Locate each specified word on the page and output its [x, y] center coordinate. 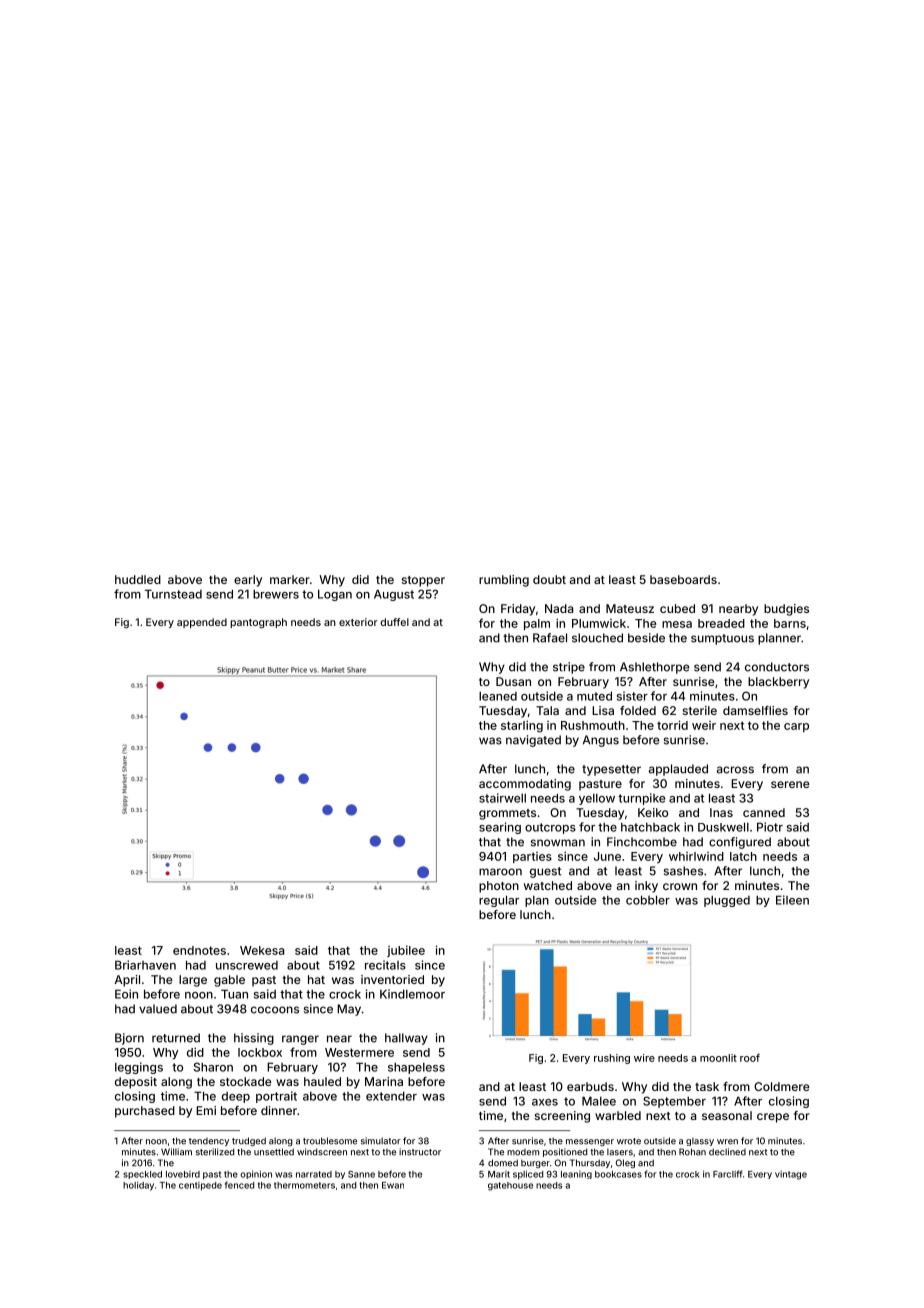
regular [499, 901]
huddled [138, 579]
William [176, 1152]
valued [158, 1009]
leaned [498, 696]
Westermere [359, 1052]
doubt [549, 579]
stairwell [502, 798]
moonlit [718, 1058]
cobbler [648, 900]
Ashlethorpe [654, 668]
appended [202, 623]
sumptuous [722, 639]
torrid [672, 725]
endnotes [199, 950]
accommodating [525, 785]
